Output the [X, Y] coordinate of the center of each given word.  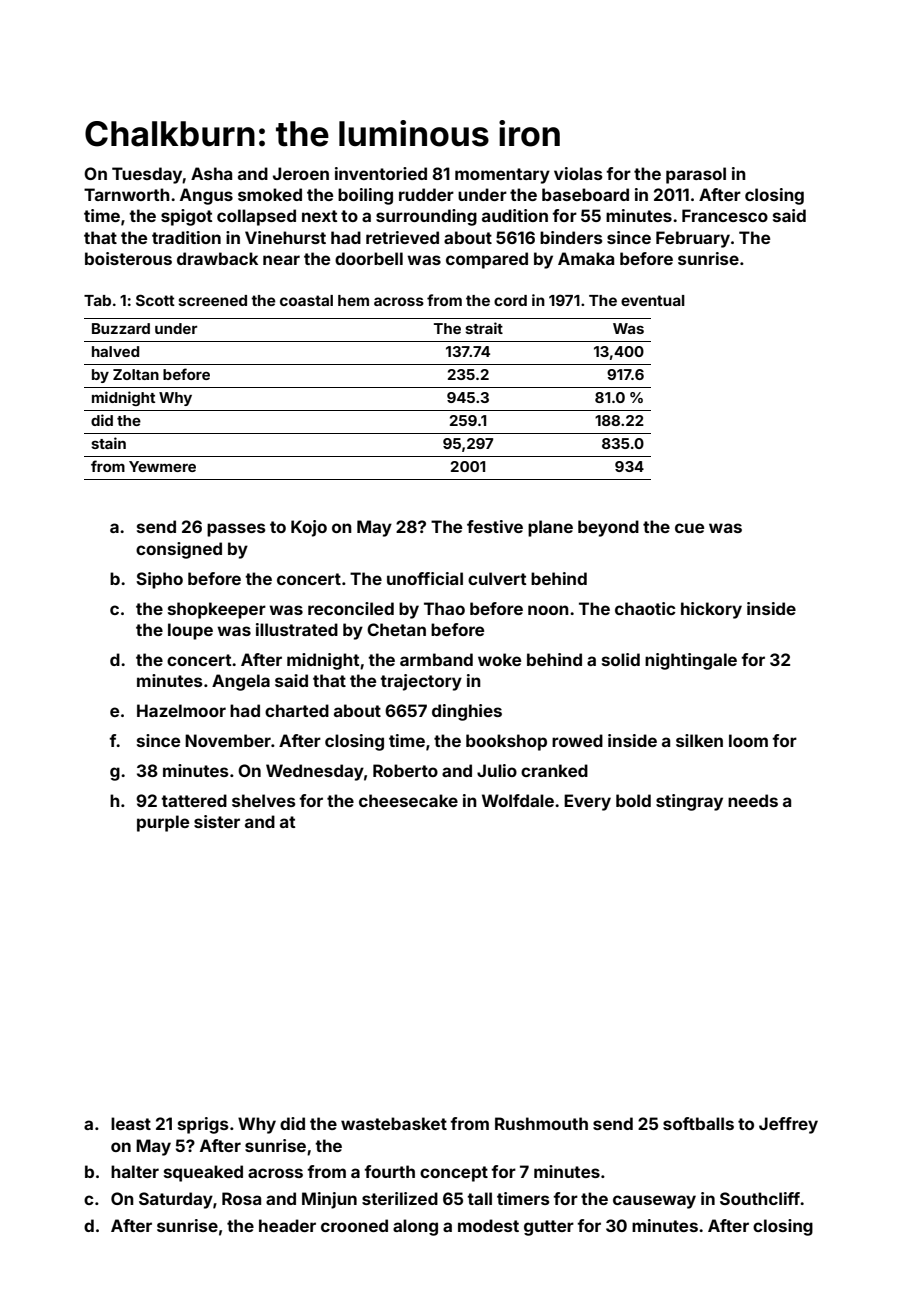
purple [163, 823]
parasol [696, 175]
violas [578, 173]
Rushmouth [541, 1123]
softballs [698, 1123]
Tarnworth [127, 194]
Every [587, 802]
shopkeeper [217, 610]
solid [621, 659]
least [131, 1123]
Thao [444, 608]
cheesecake [408, 800]
